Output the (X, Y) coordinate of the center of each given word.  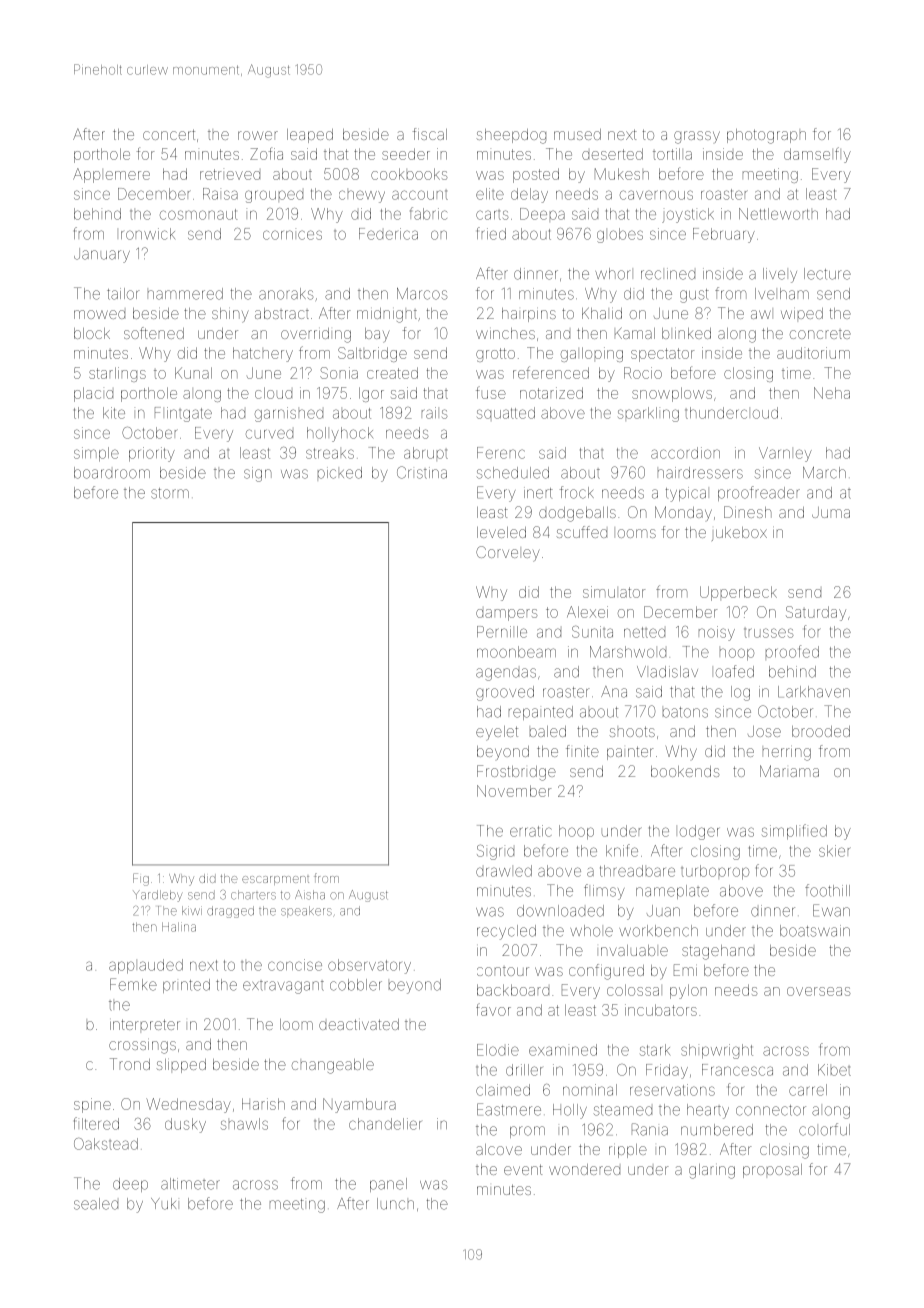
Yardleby (157, 896)
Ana (614, 692)
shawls (244, 1124)
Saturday (816, 613)
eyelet (497, 733)
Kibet (834, 1070)
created (392, 373)
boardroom (112, 473)
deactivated (359, 1024)
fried (491, 233)
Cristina (422, 472)
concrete (820, 334)
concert (169, 134)
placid (93, 394)
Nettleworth (778, 214)
